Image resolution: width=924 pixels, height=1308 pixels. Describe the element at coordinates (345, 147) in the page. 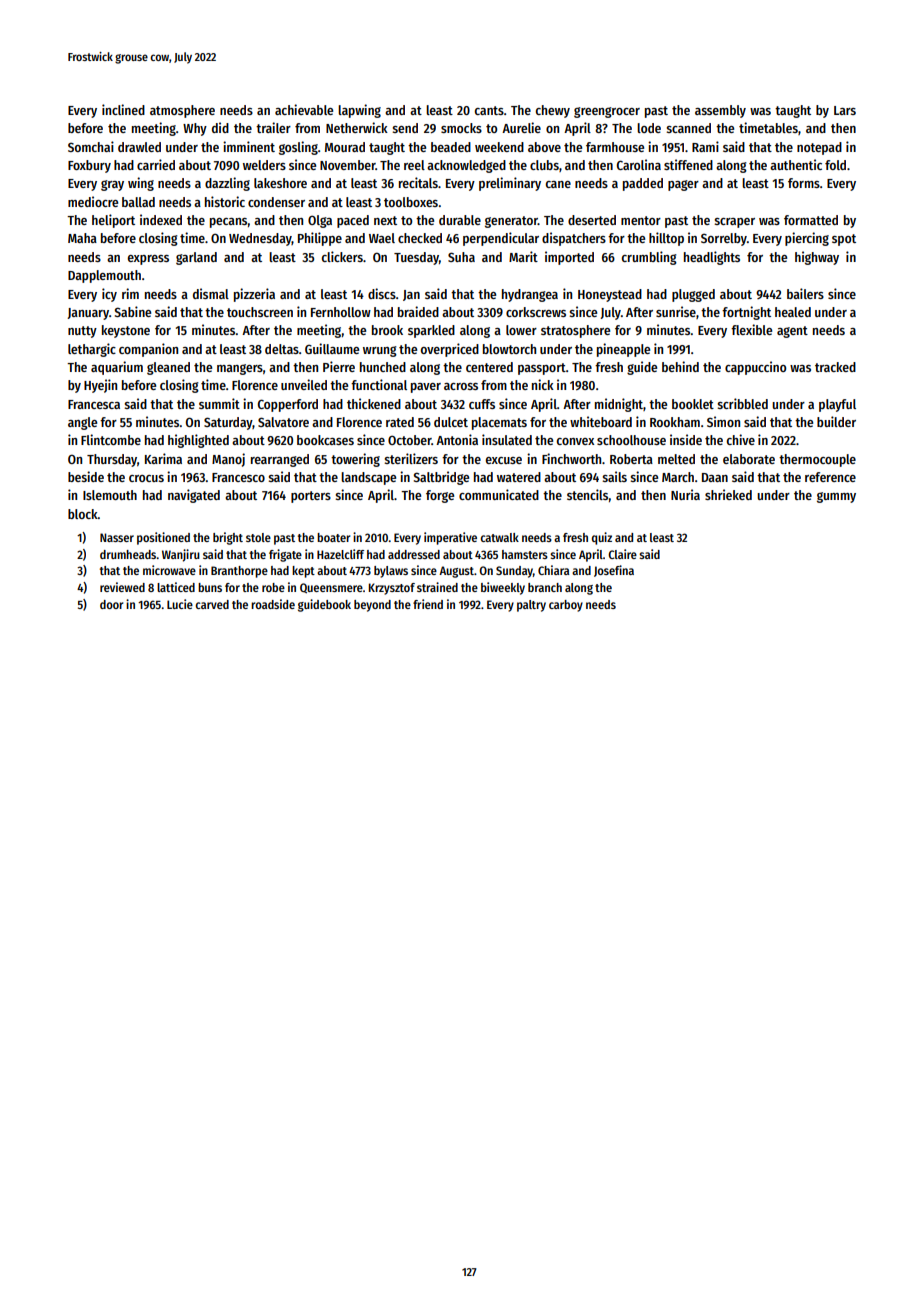

I see `Mourad` at that location.
